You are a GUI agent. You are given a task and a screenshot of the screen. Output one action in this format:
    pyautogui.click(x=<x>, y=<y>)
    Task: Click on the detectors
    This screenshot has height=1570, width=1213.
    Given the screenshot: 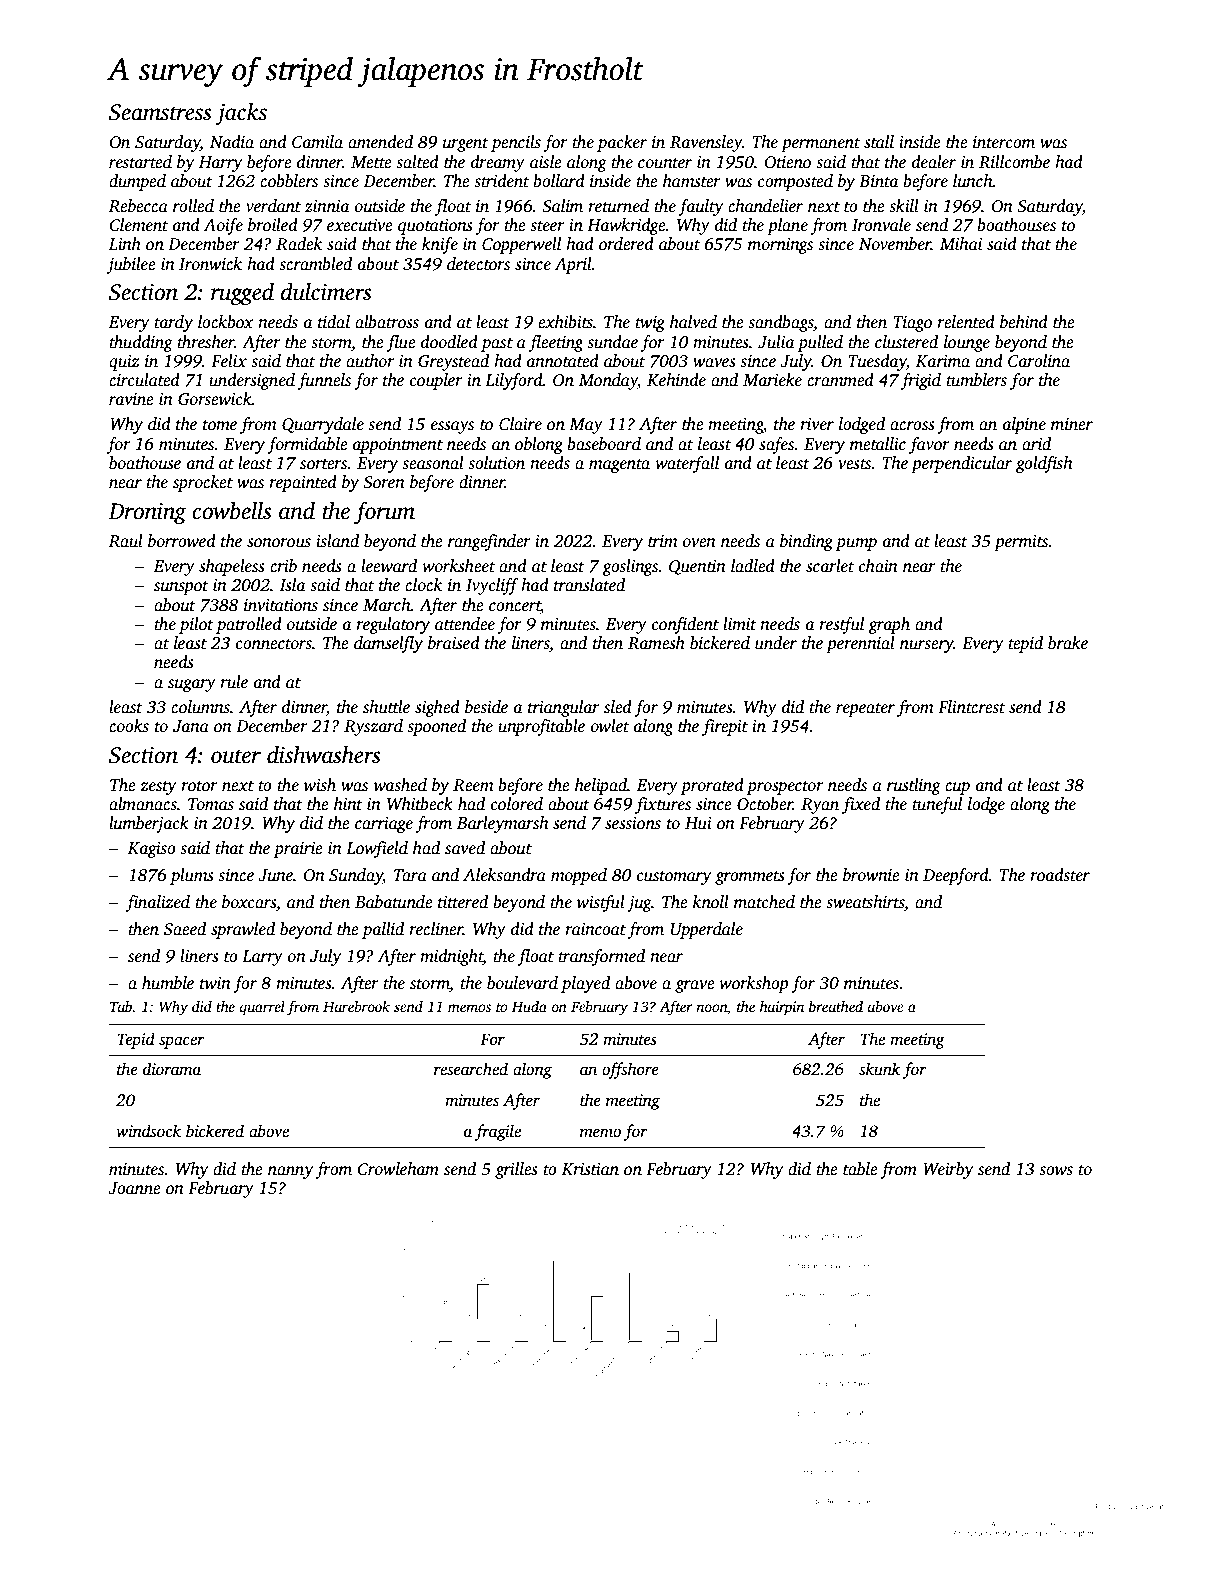 What is the action you would take?
    pyautogui.click(x=478, y=264)
